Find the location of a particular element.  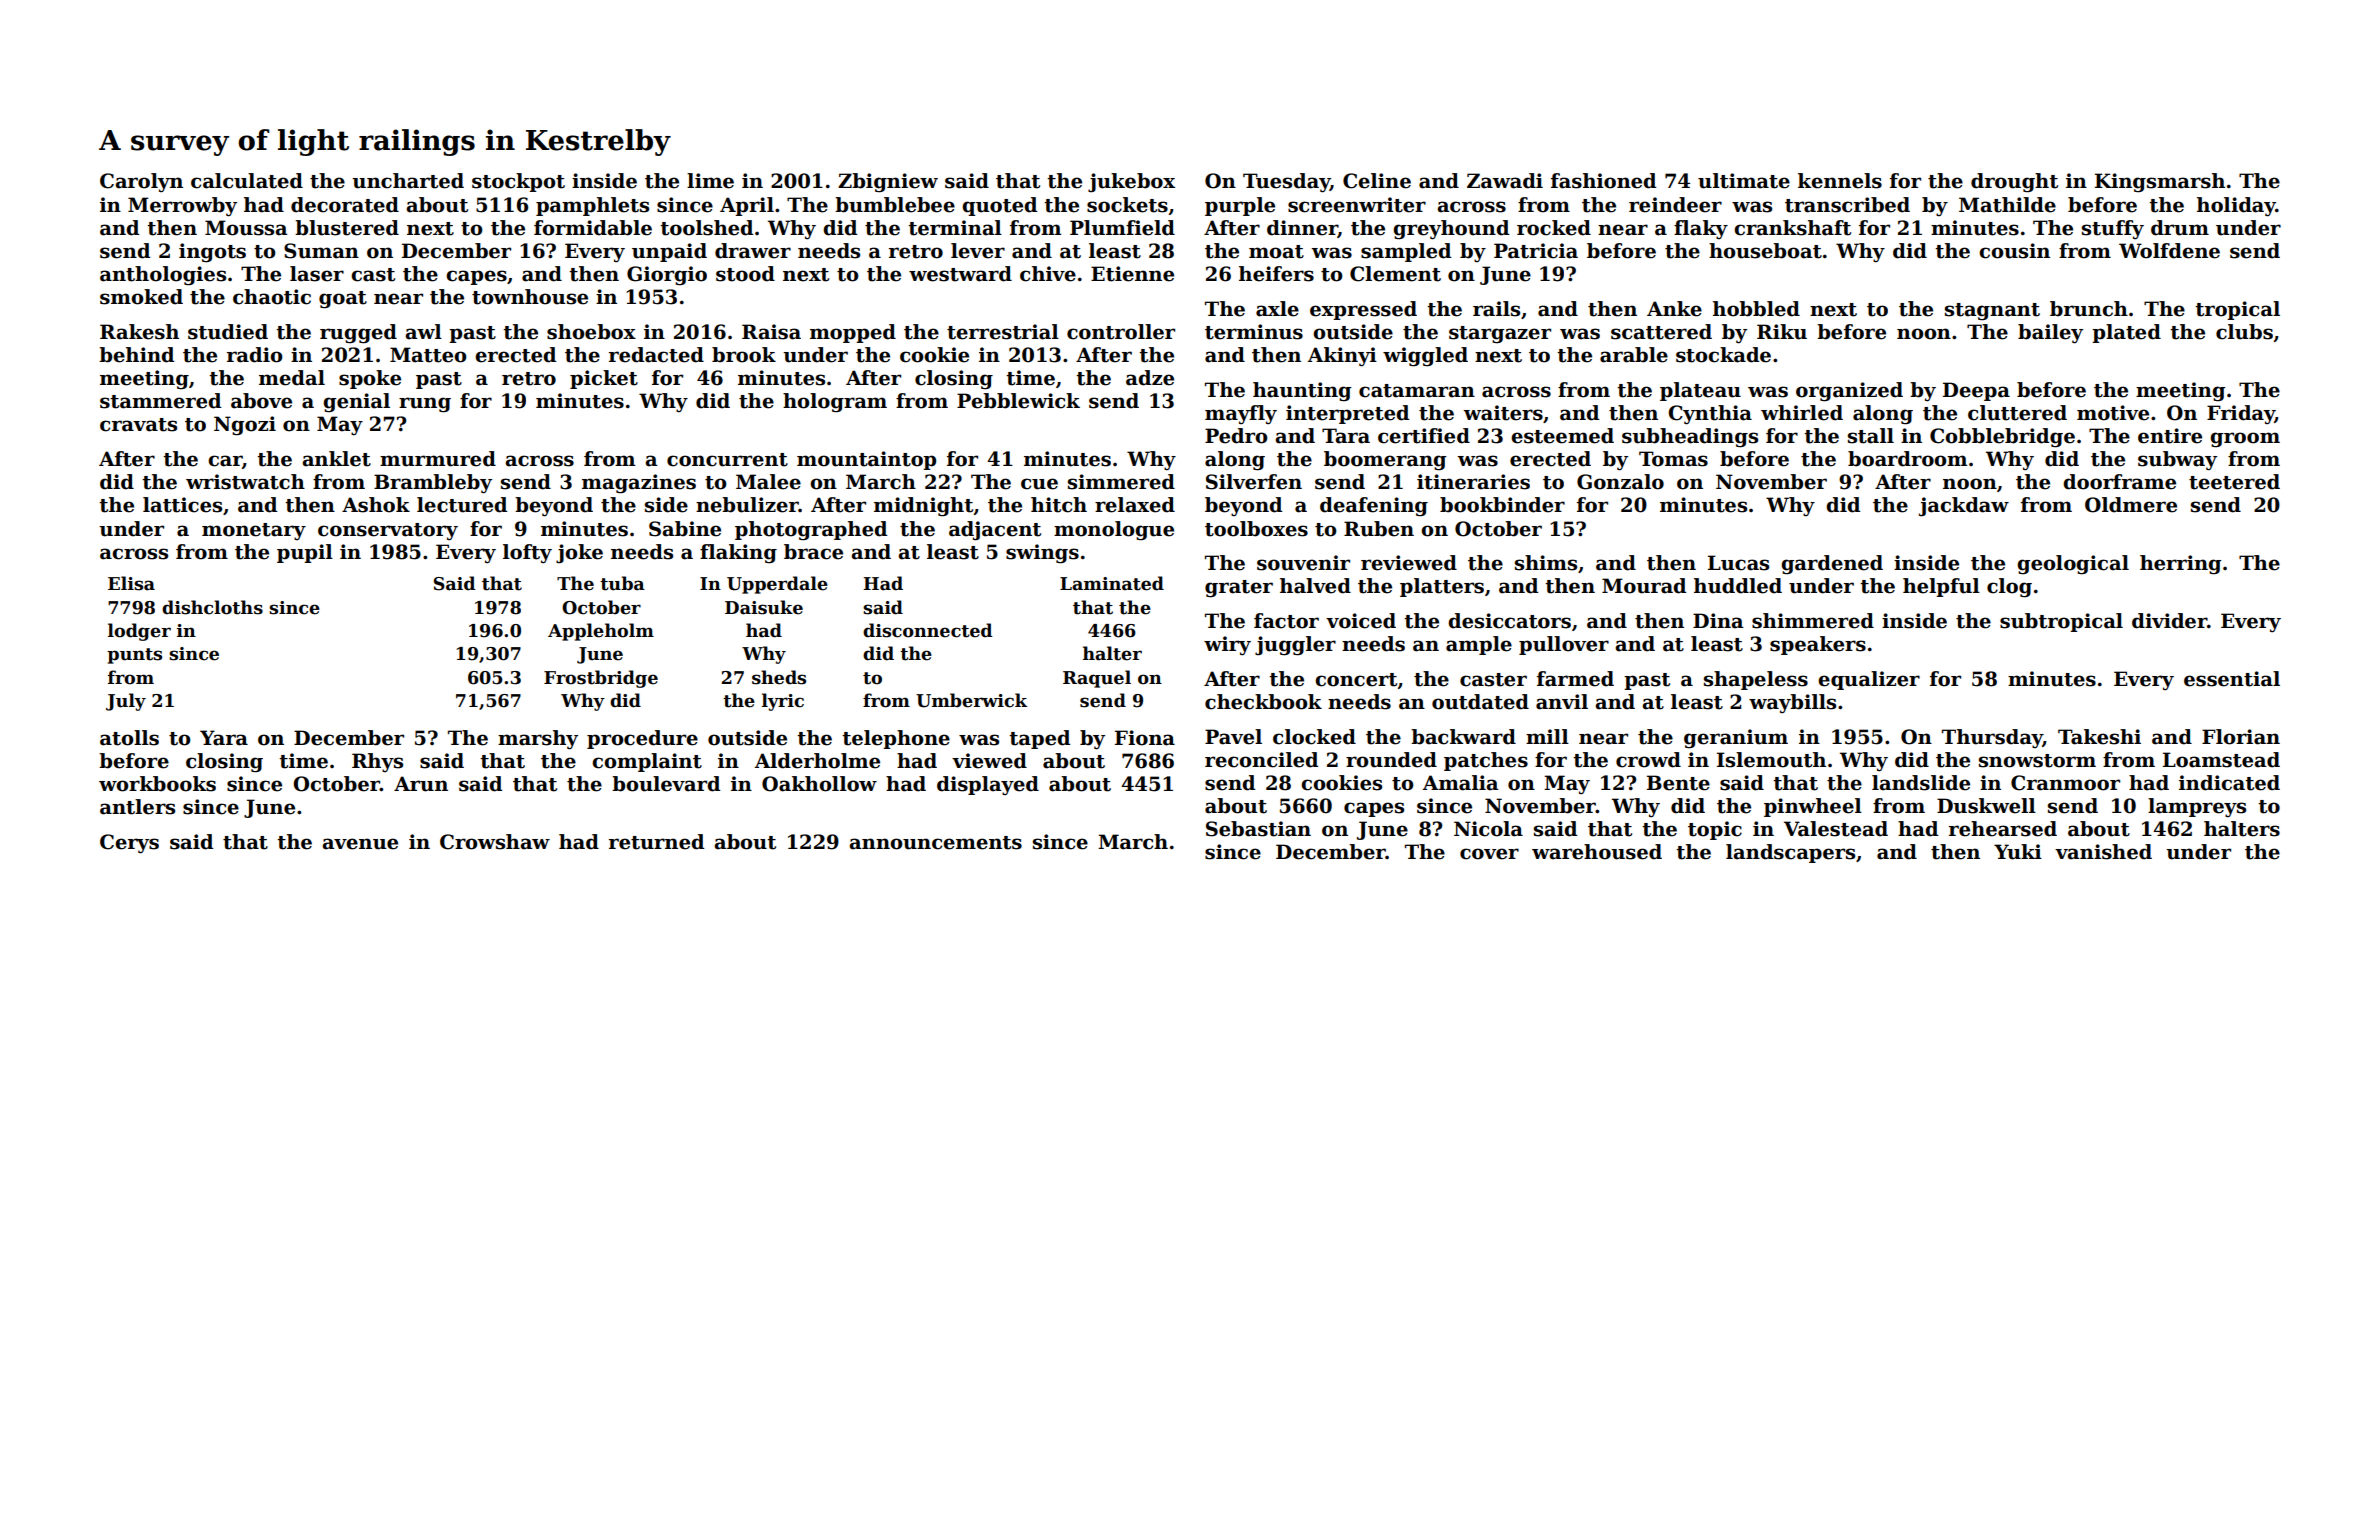

pupil is located at coordinates (305, 553).
